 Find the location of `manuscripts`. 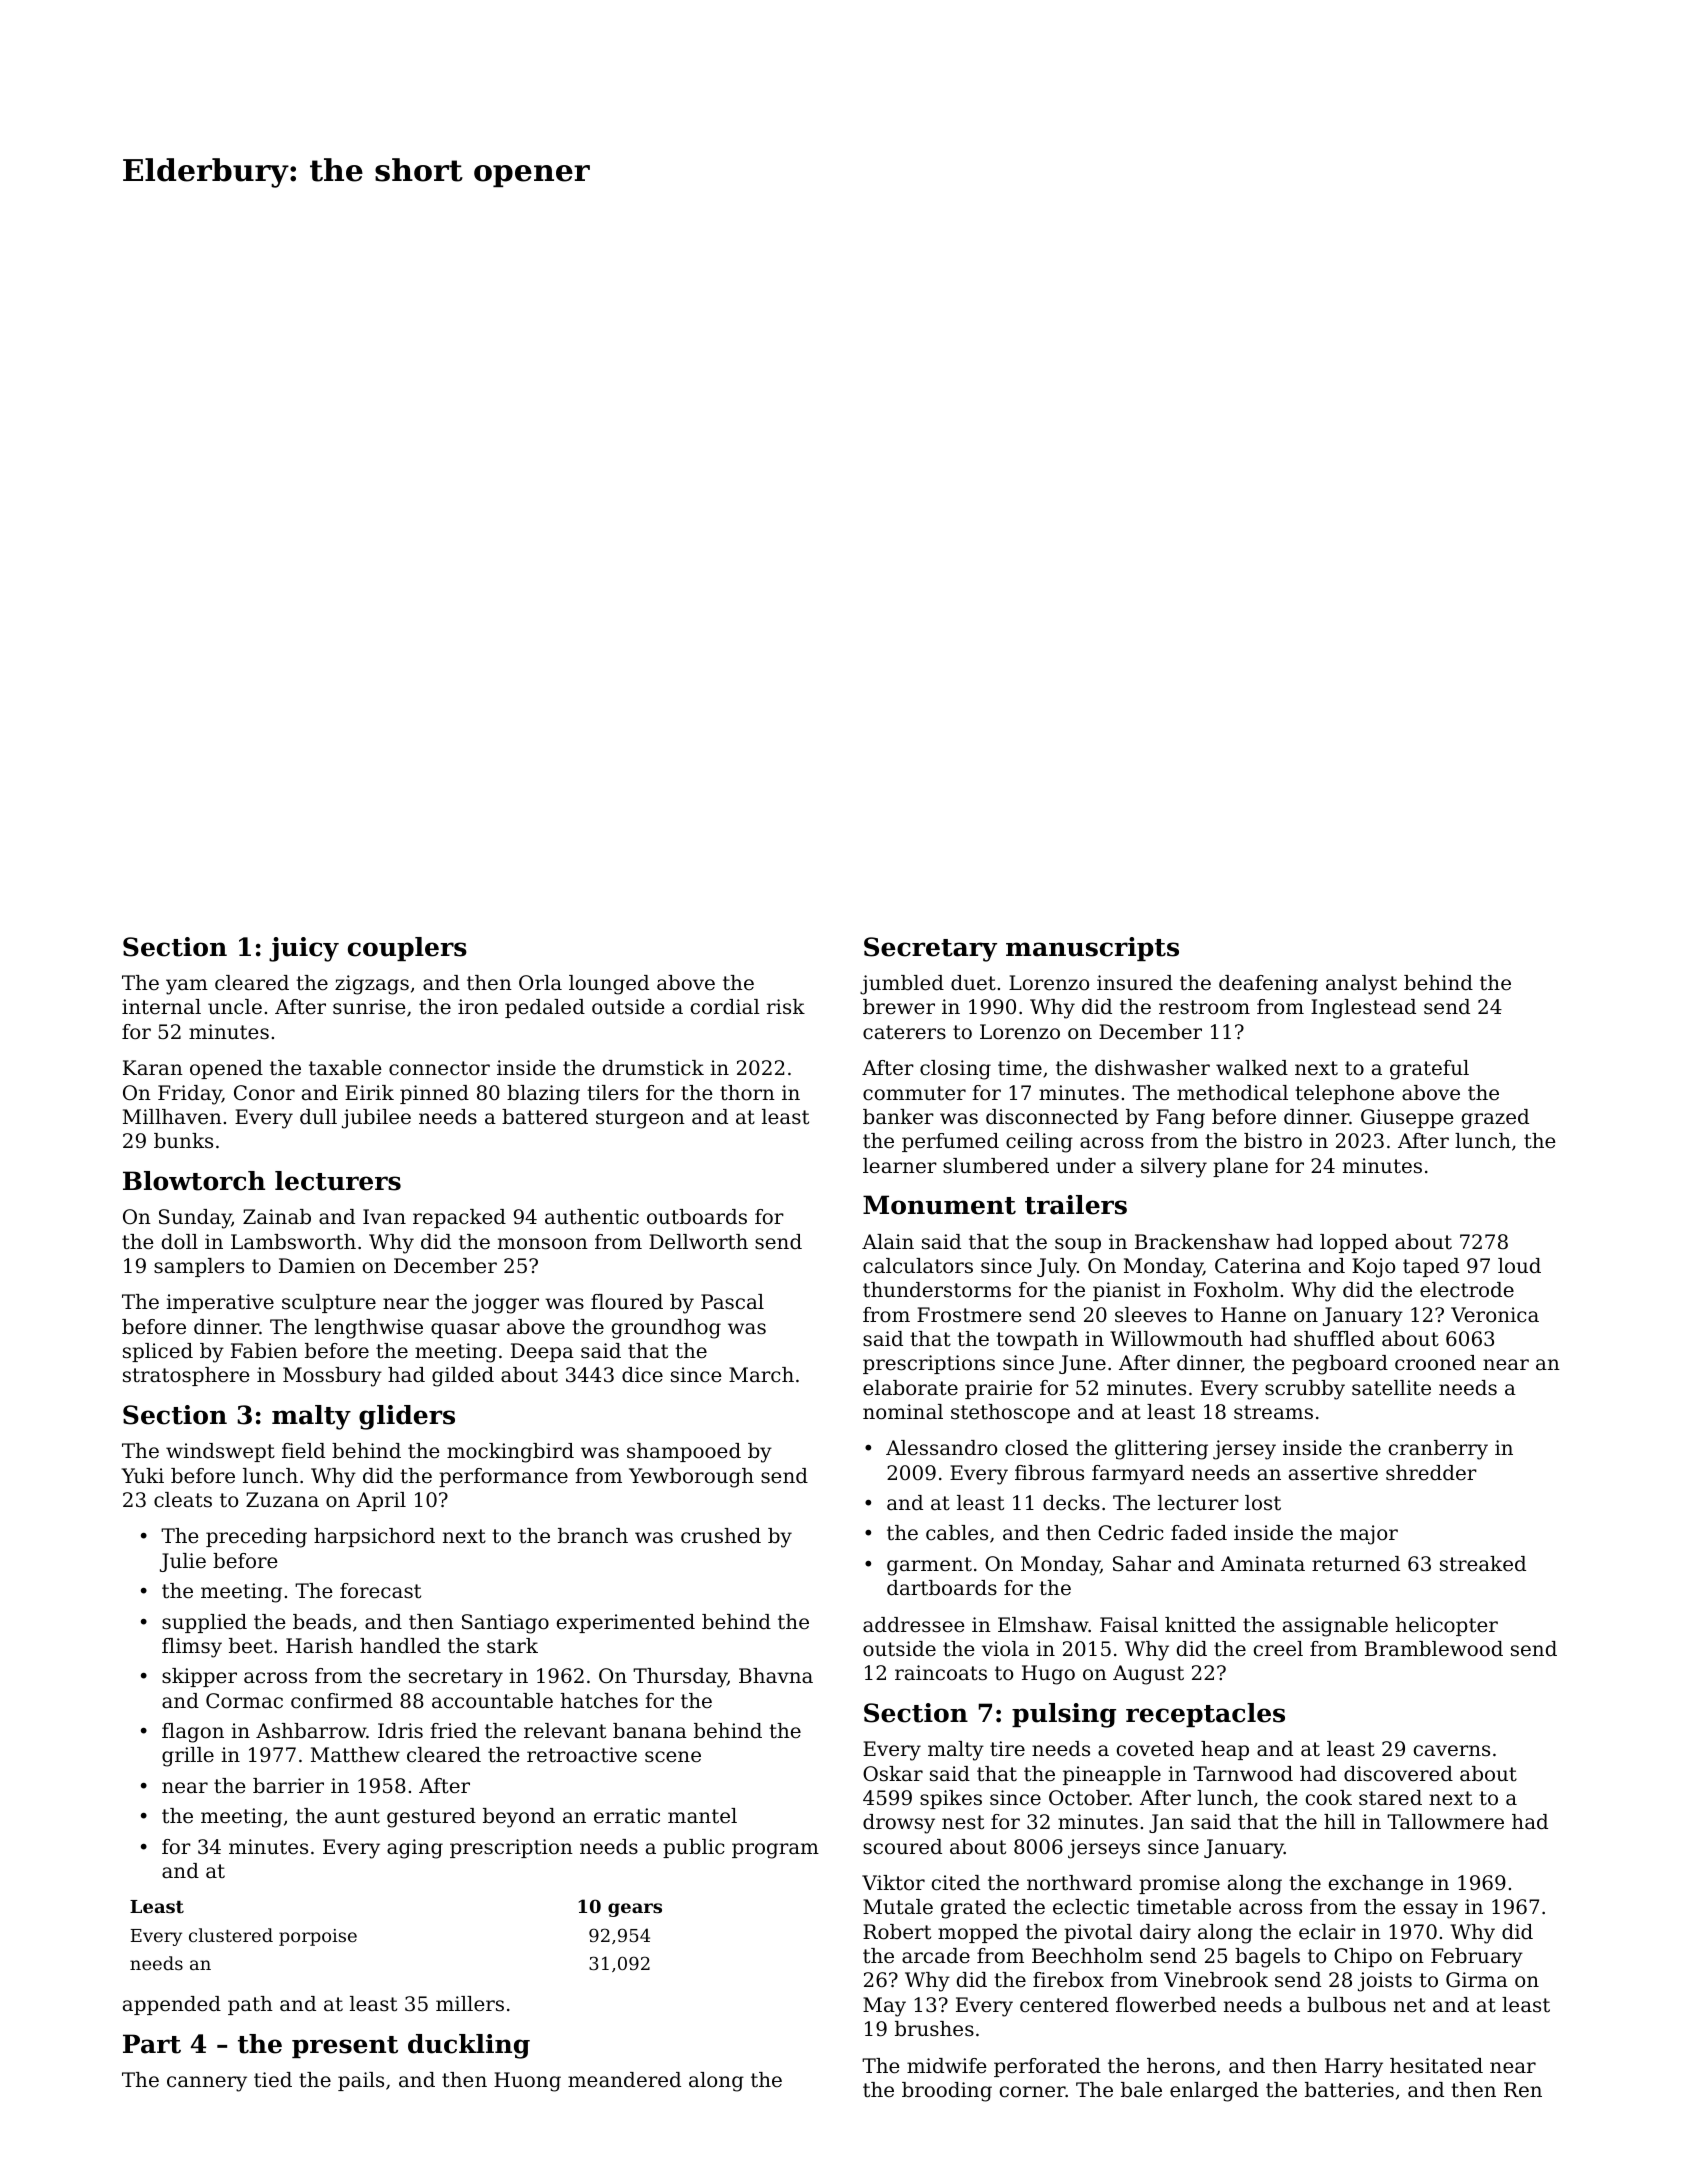

manuscripts is located at coordinates (1092, 949).
